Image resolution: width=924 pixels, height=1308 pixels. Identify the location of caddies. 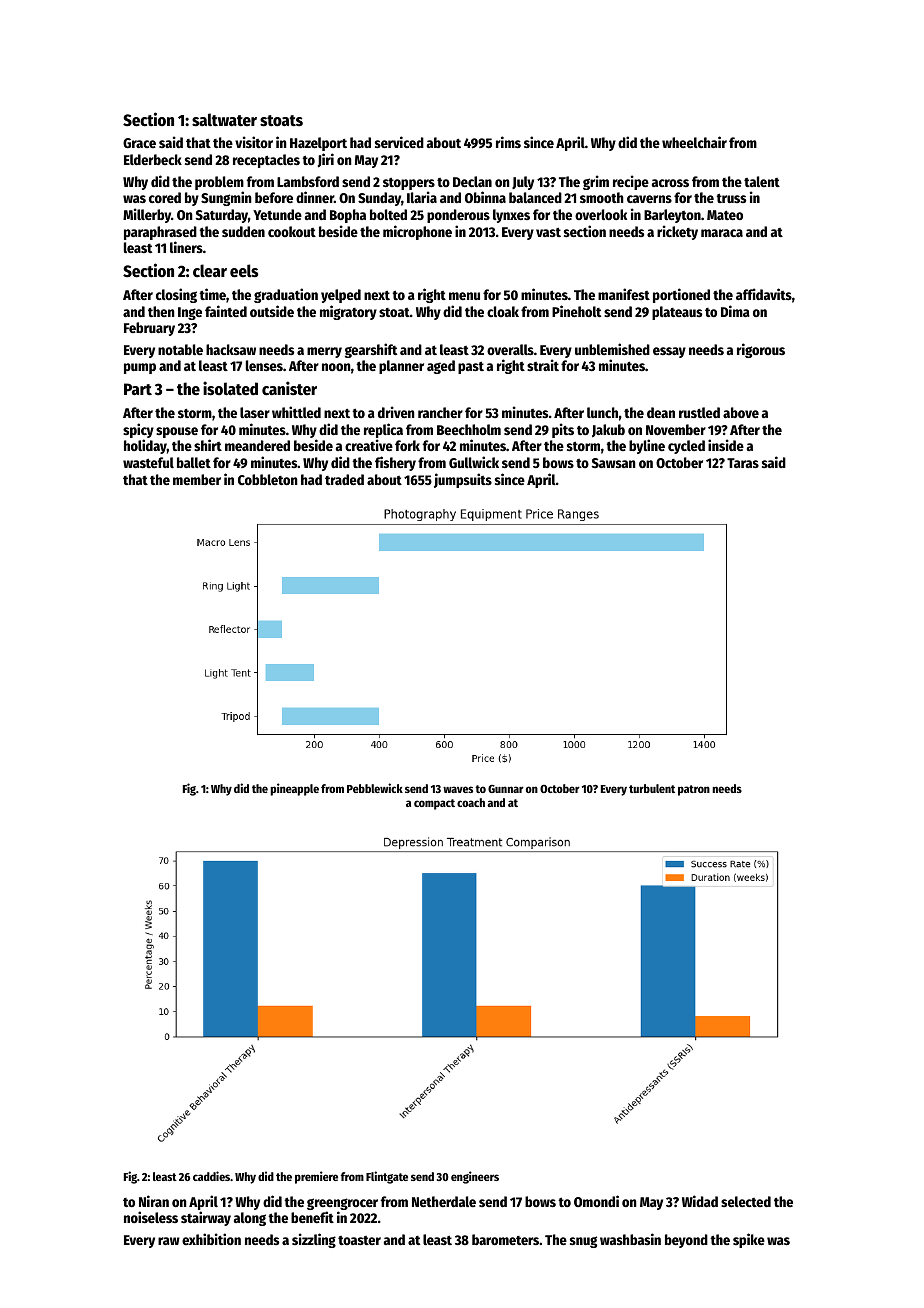
(211, 1176).
